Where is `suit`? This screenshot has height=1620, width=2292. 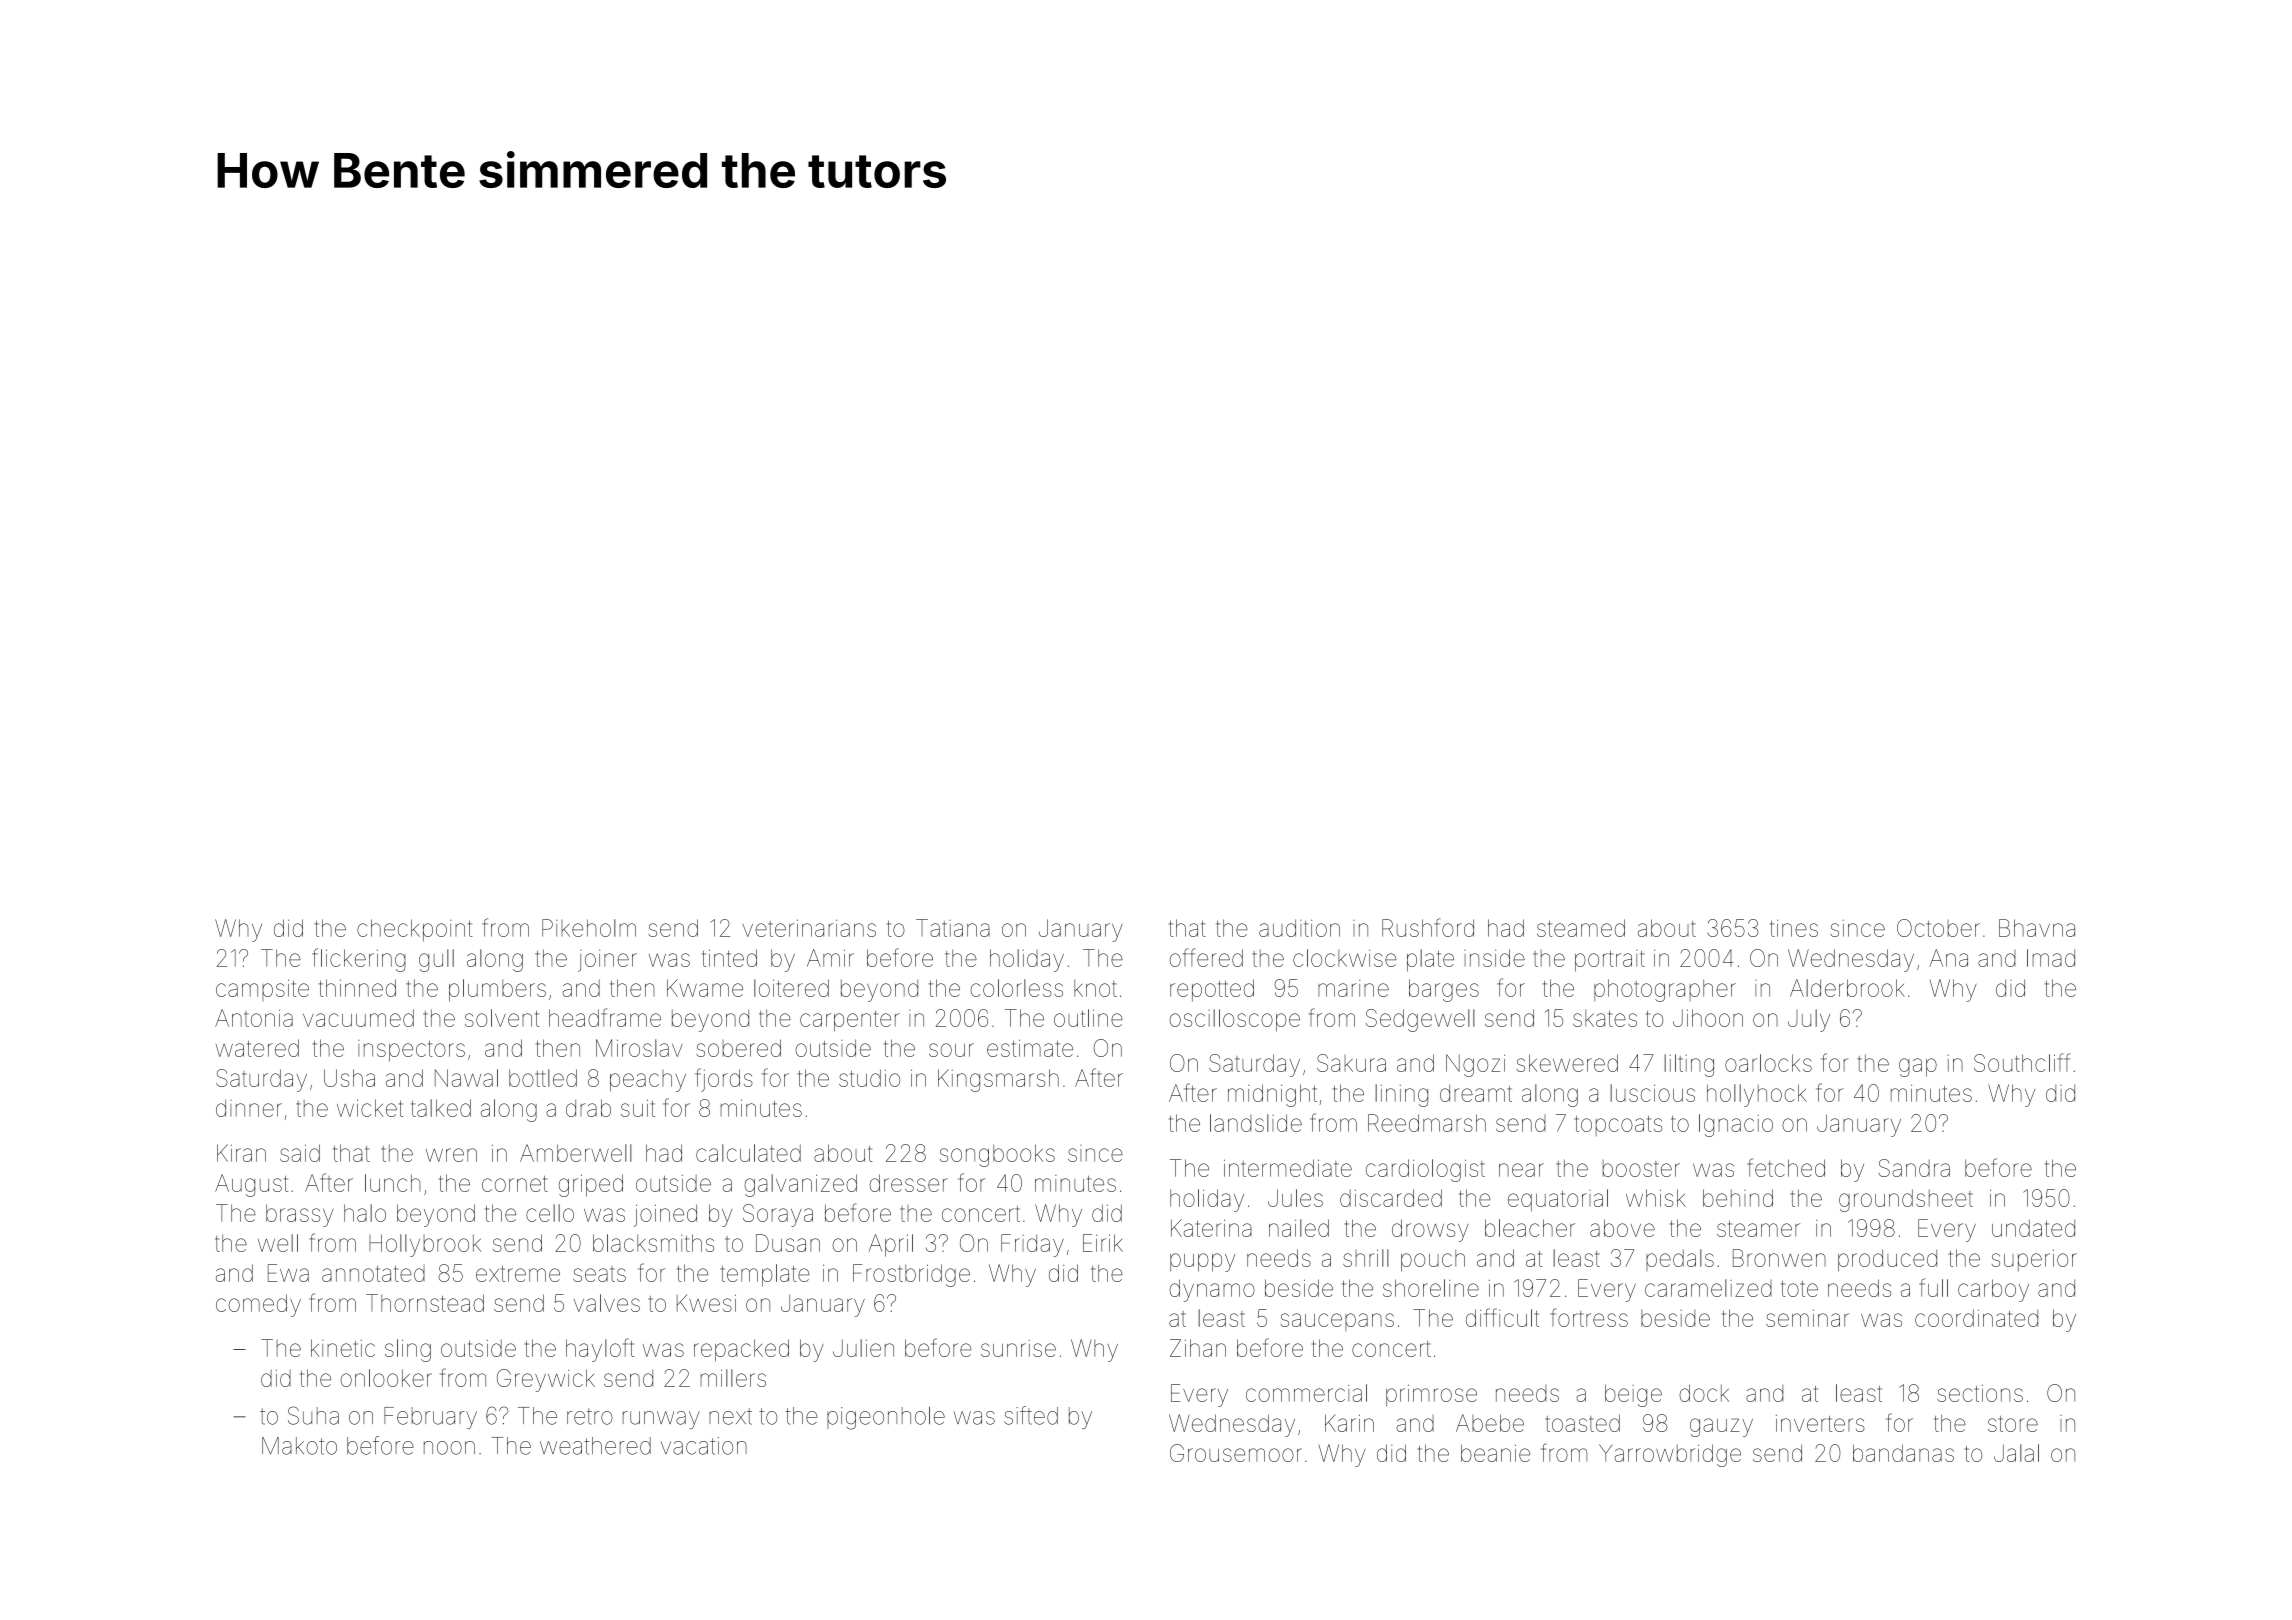
suit is located at coordinates (638, 1108).
